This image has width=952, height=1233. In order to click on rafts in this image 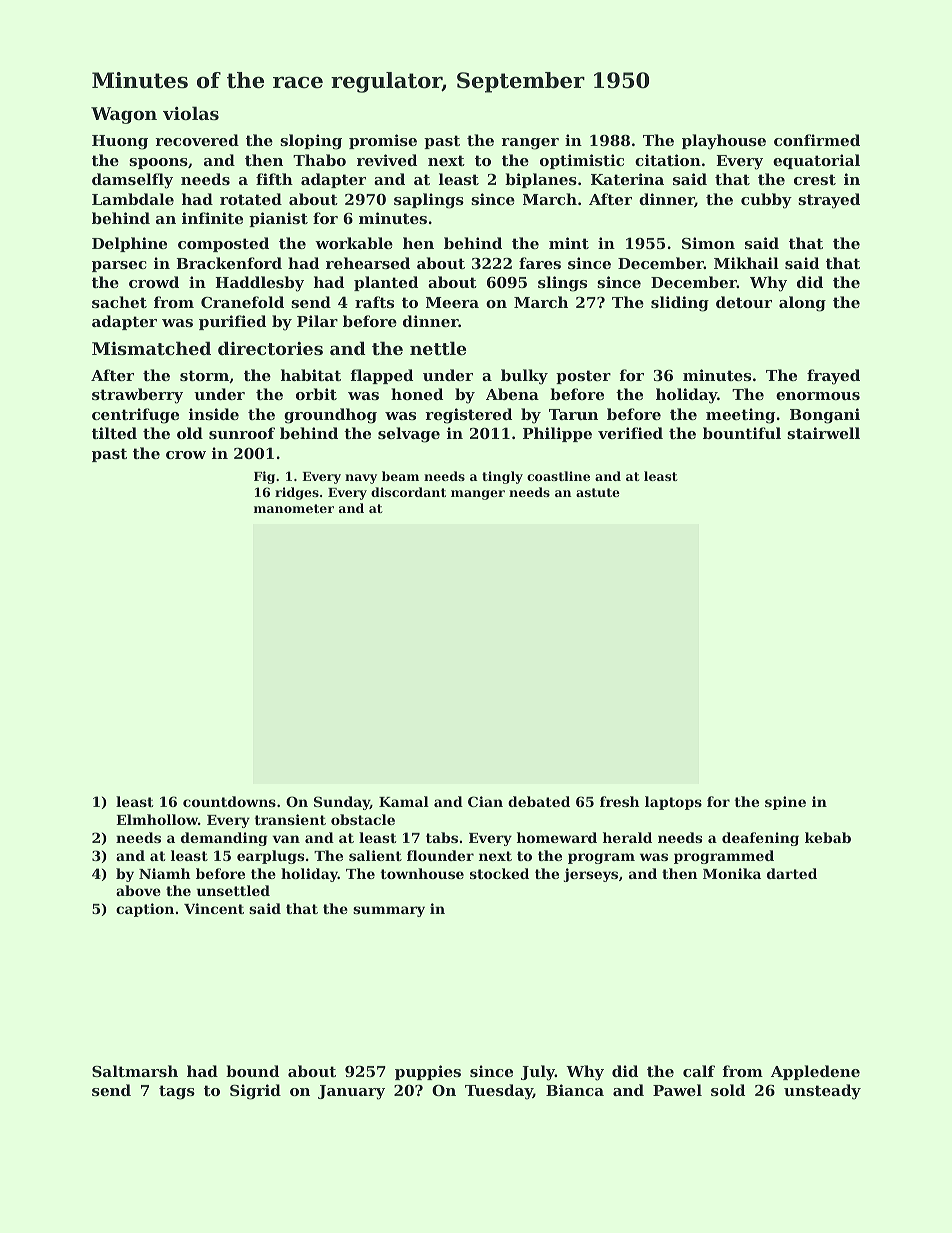, I will do `click(374, 302)`.
